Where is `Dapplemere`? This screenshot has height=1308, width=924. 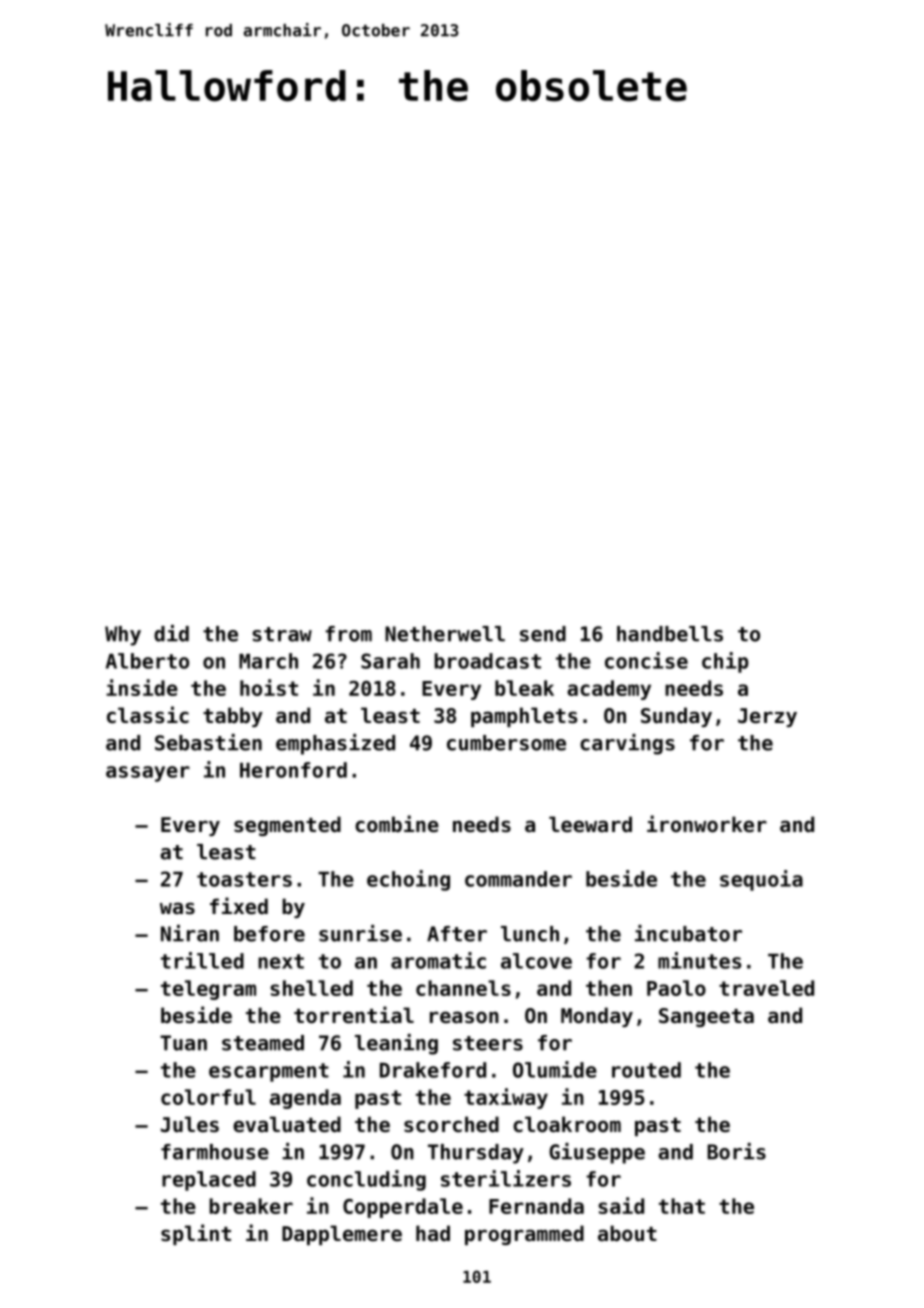
Dapplemere is located at coordinates (342, 1235).
